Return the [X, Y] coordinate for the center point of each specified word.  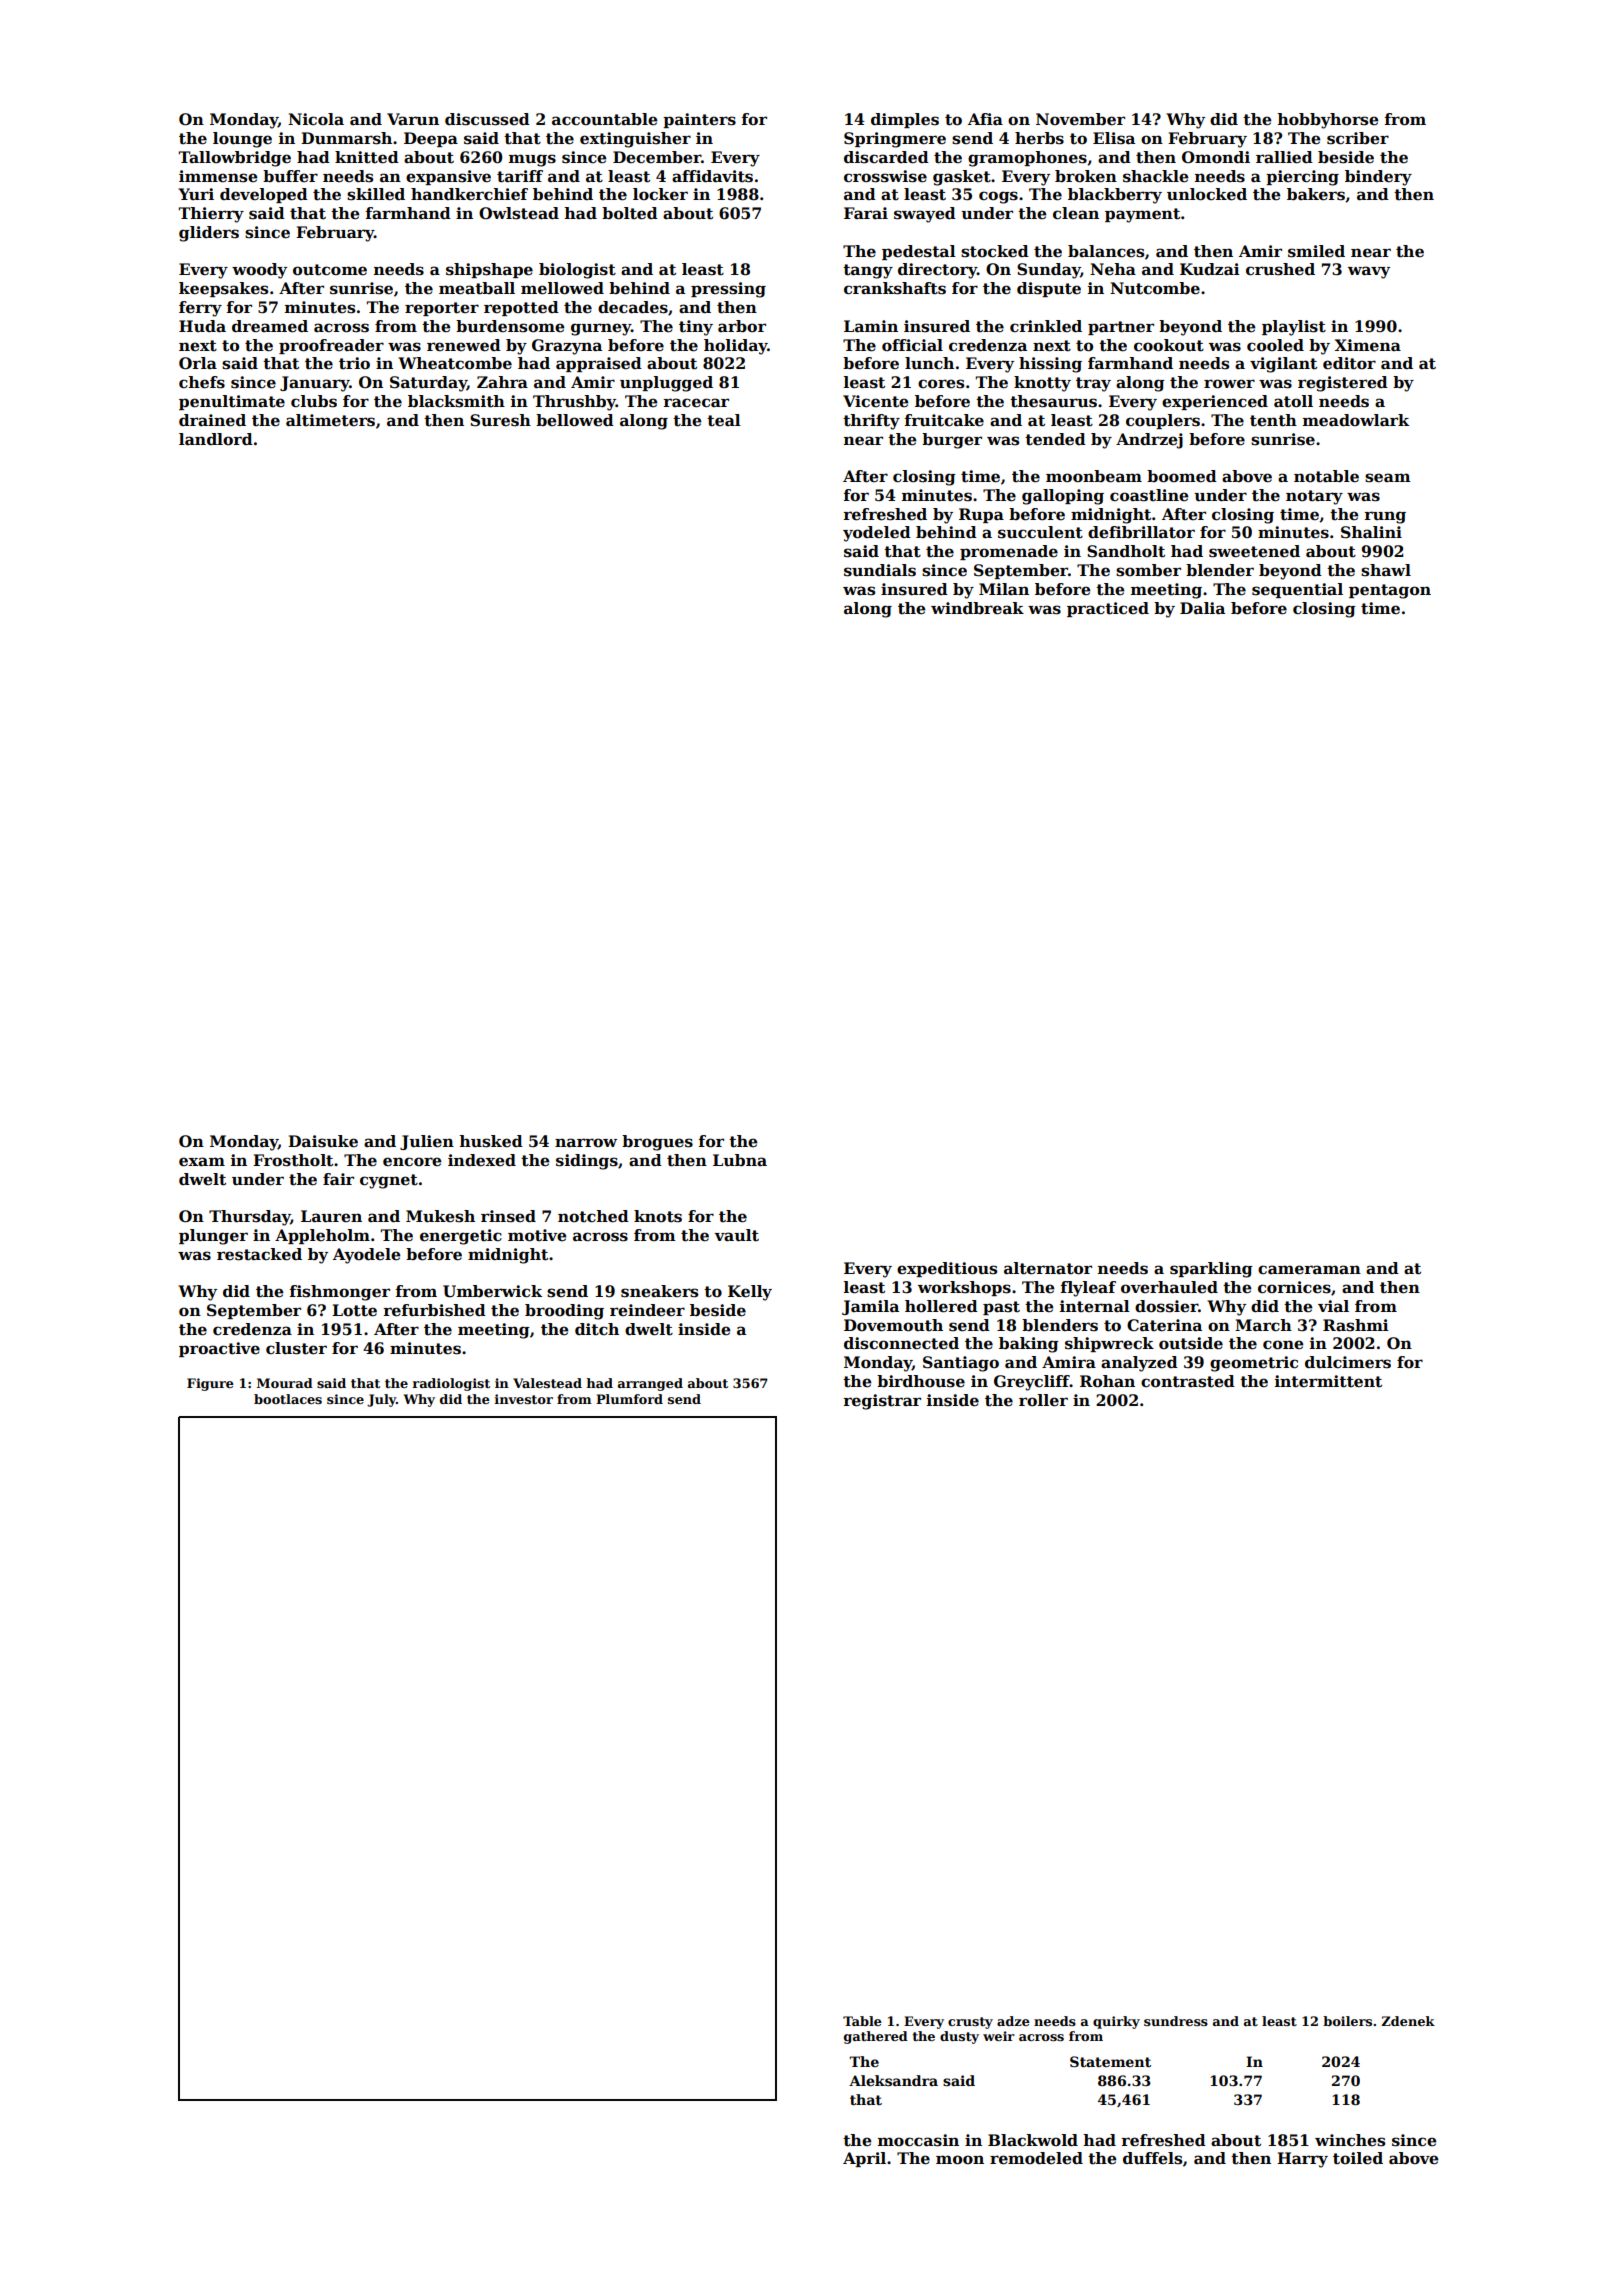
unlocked [1207, 194]
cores [941, 384]
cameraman [1309, 1270]
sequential [1297, 590]
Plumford [629, 1399]
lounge [242, 140]
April [864, 2159]
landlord [216, 439]
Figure [210, 1384]
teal [724, 420]
